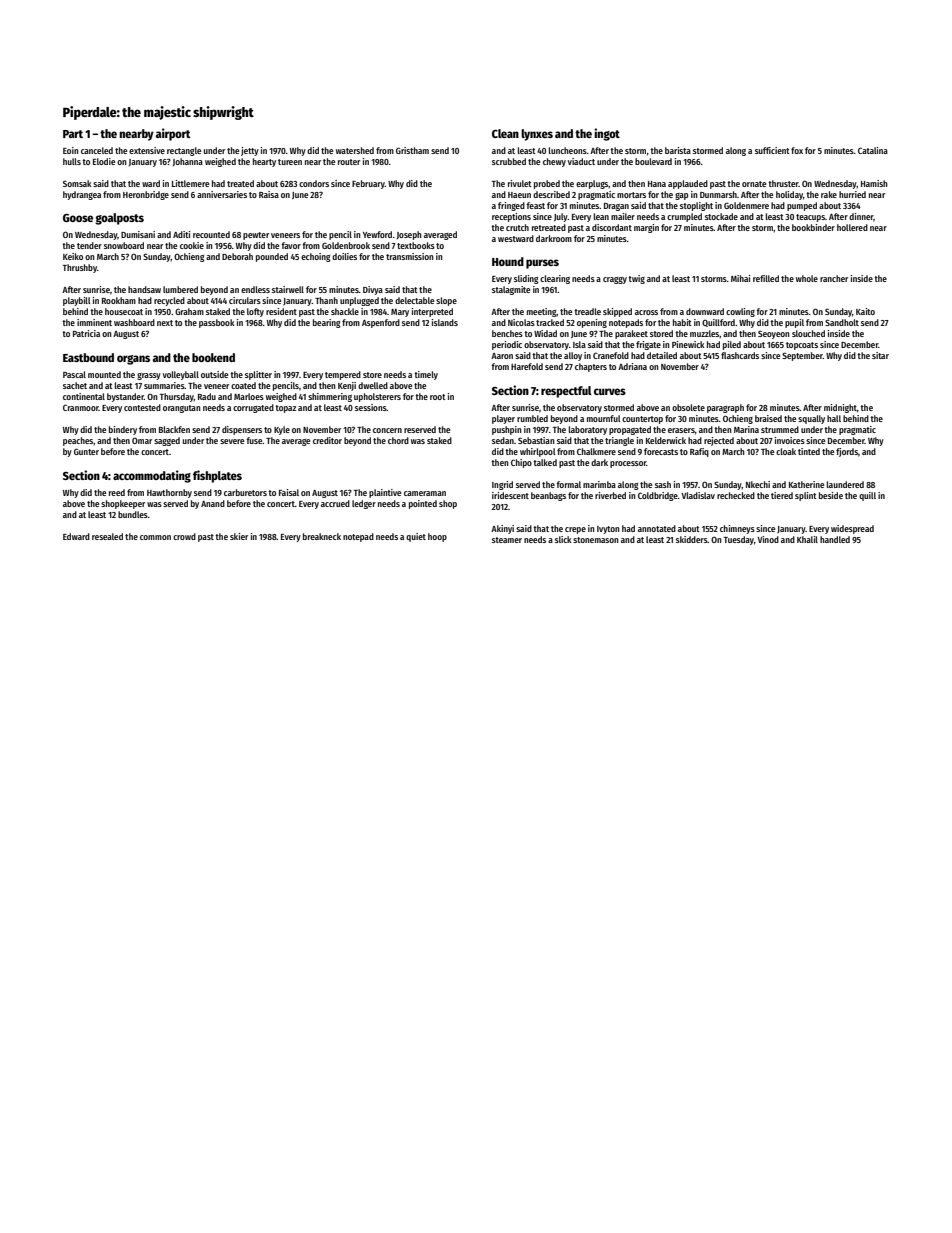 The image size is (952, 1233). Describe the element at coordinates (86, 333) in the document. I see `Patricia` at that location.
